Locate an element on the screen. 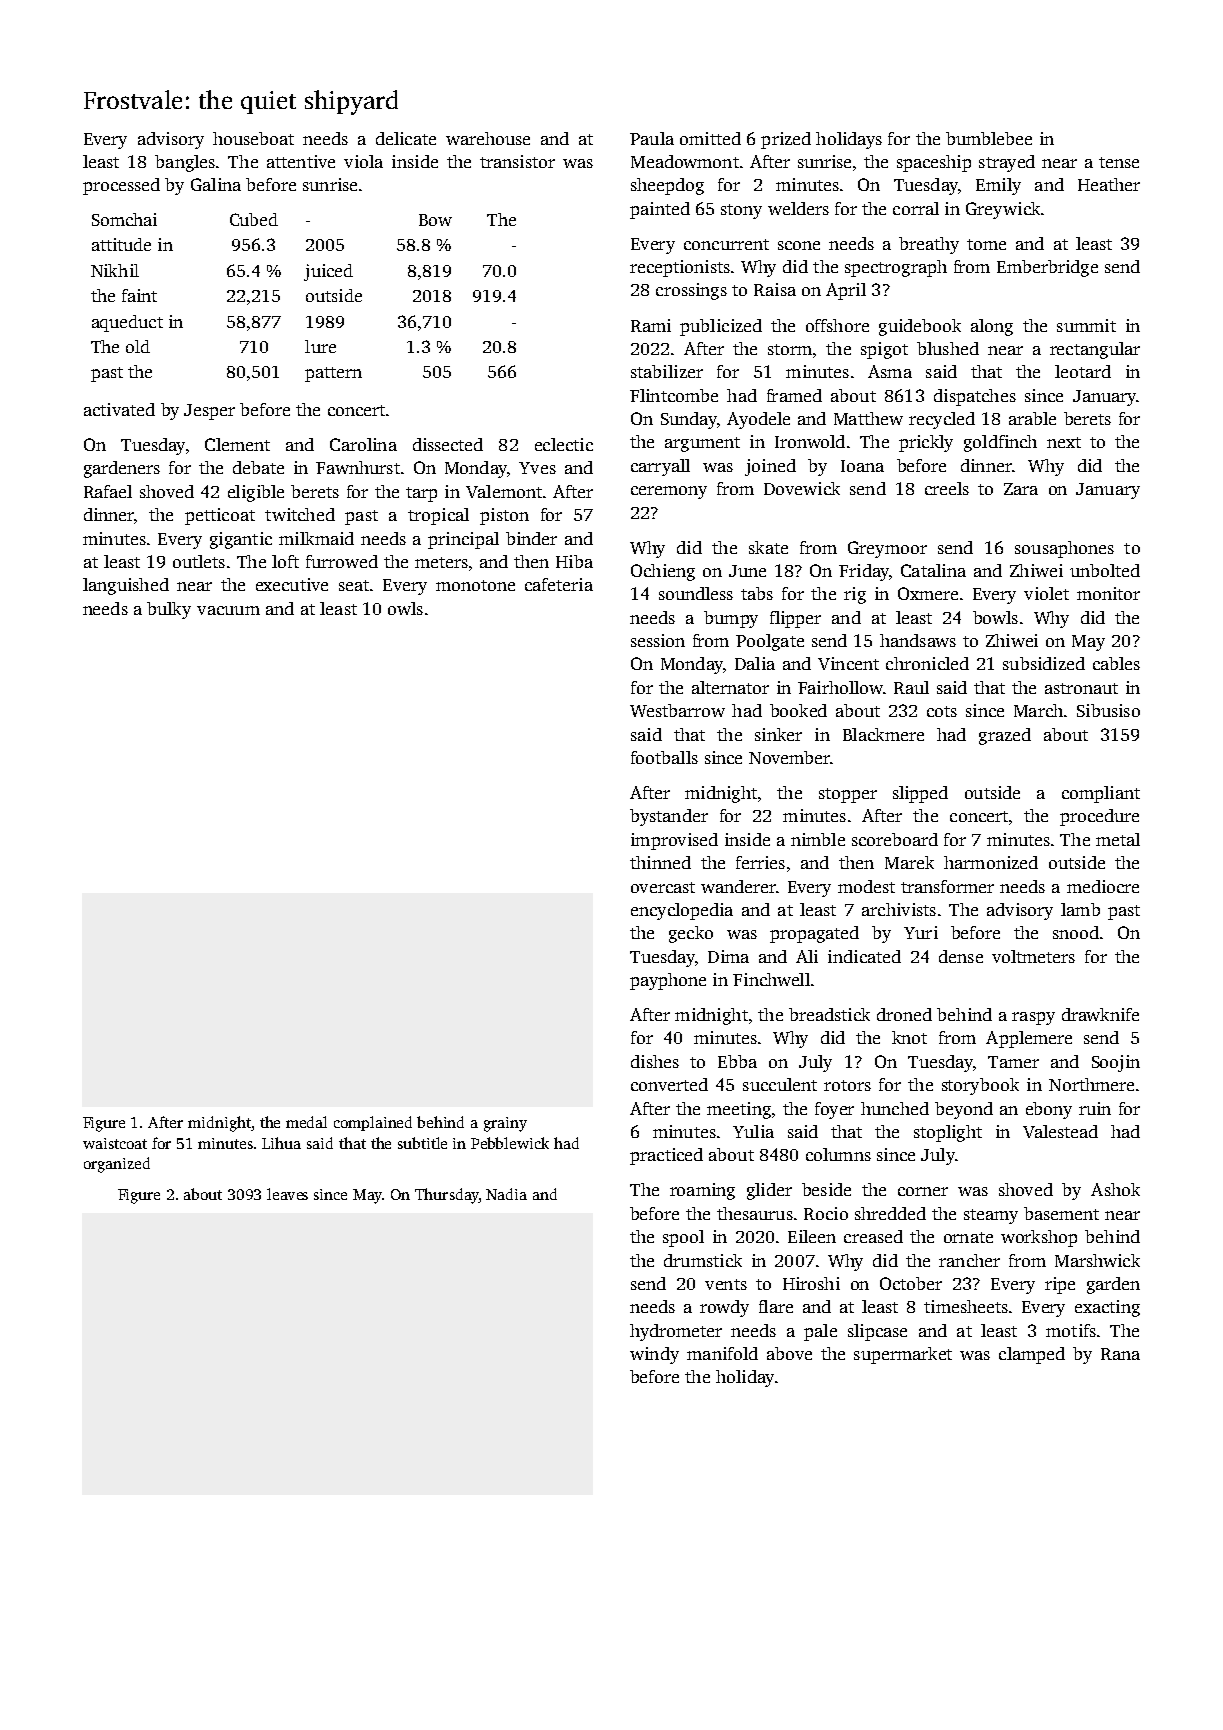  Paula is located at coordinates (652, 138).
